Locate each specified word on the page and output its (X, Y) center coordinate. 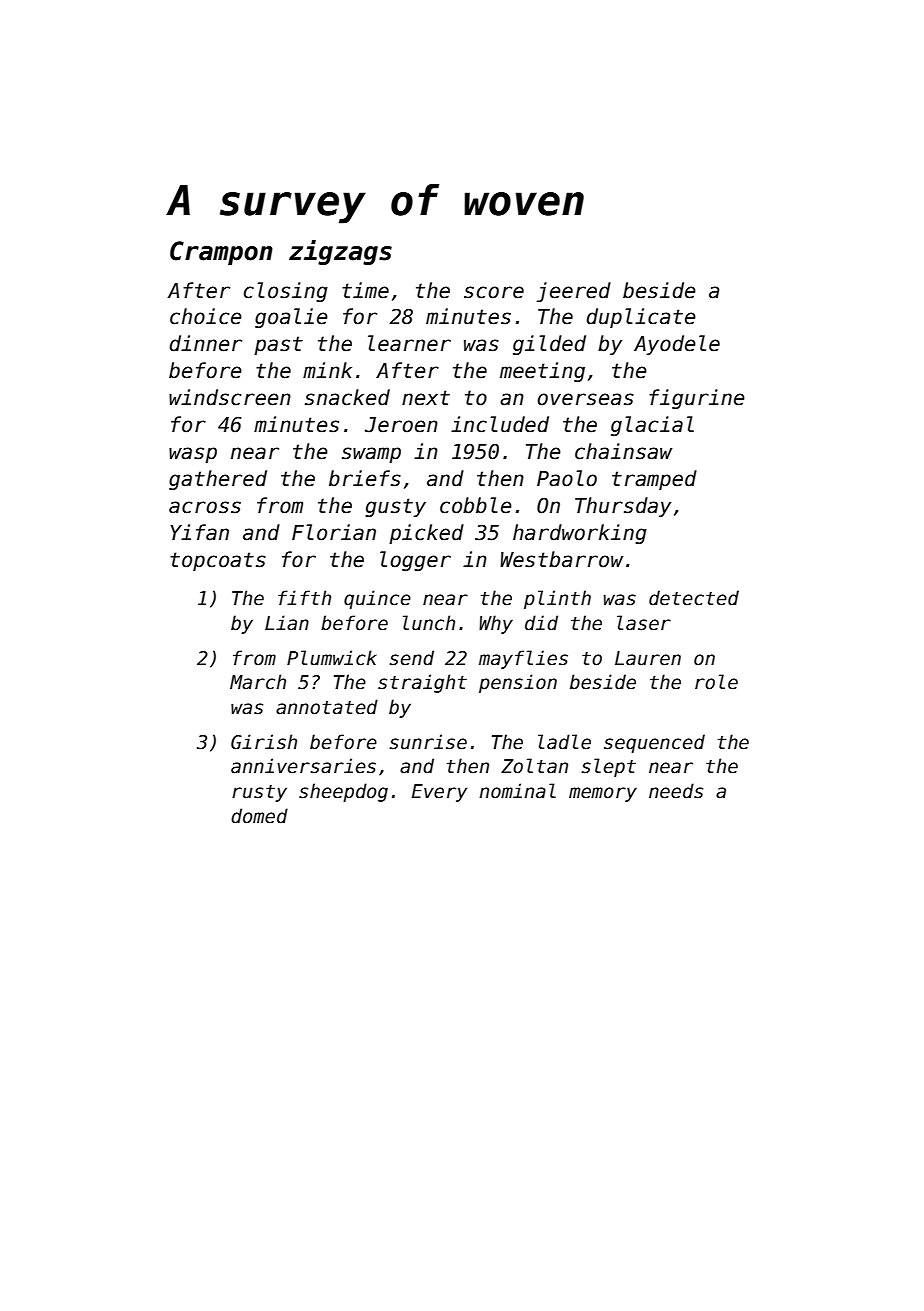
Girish (264, 742)
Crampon (221, 253)
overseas (585, 399)
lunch (429, 623)
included (500, 424)
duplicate (641, 318)
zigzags (340, 252)
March (258, 682)
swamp (371, 455)
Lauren (648, 658)
